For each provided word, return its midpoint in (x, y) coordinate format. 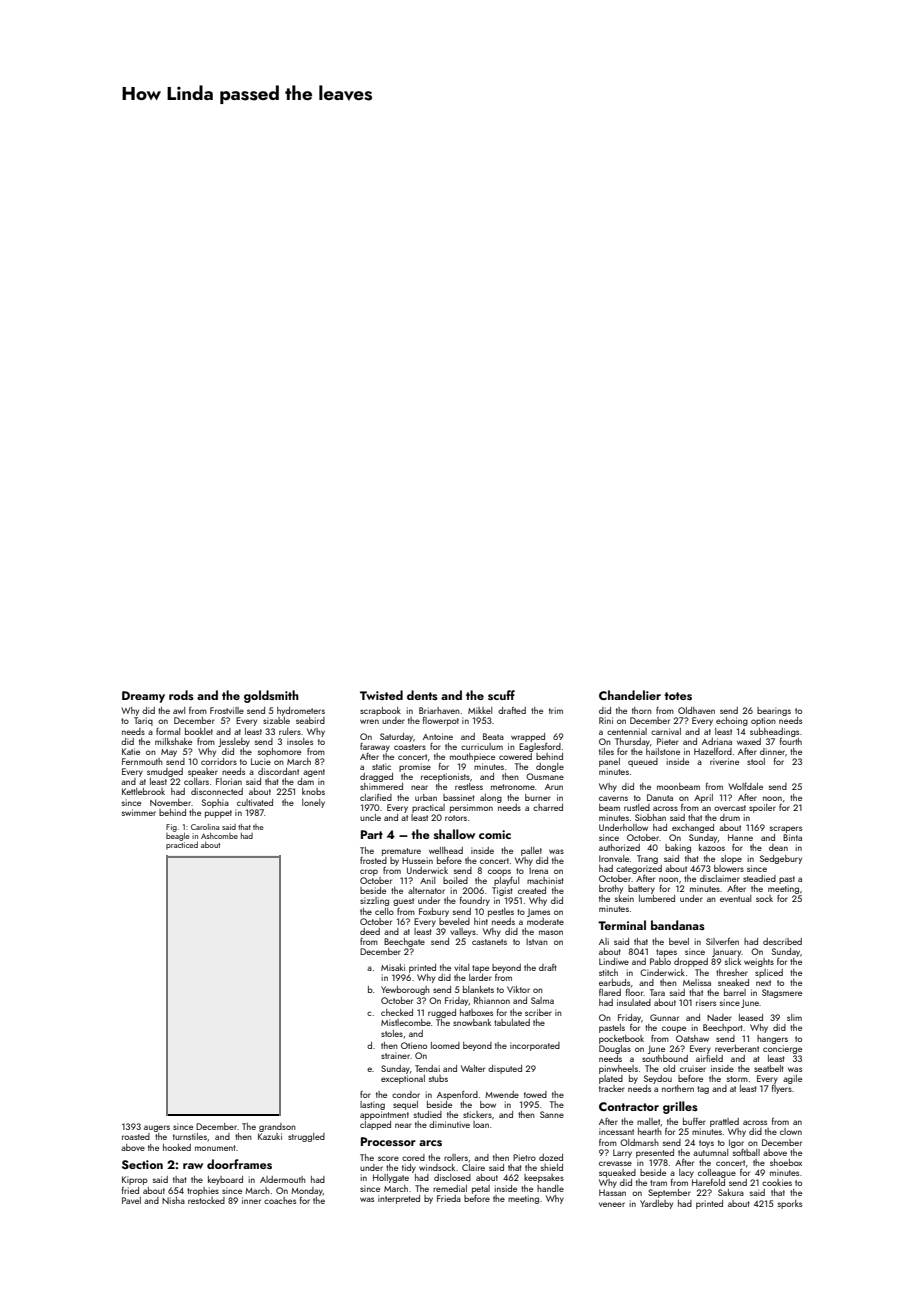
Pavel (131, 1200)
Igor (736, 1143)
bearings (774, 711)
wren (369, 721)
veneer (612, 1204)
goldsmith (271, 696)
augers (157, 1128)
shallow (454, 834)
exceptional (403, 1079)
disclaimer (720, 878)
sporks (790, 1204)
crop (369, 872)
